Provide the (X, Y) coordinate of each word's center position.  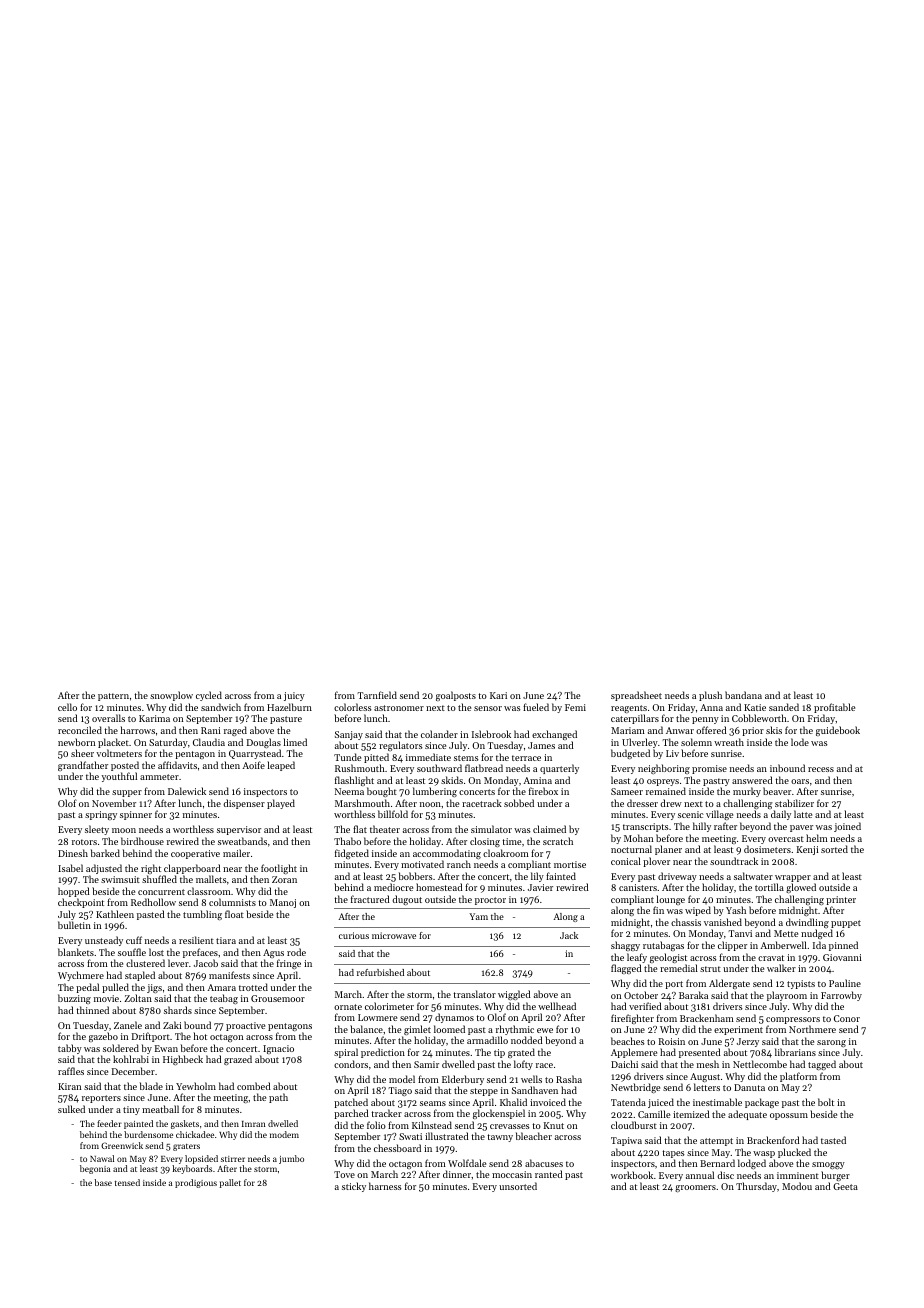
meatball (160, 1109)
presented (700, 1053)
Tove (344, 1174)
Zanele (128, 1025)
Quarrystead (255, 754)
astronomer (399, 708)
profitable (834, 709)
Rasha (569, 1079)
